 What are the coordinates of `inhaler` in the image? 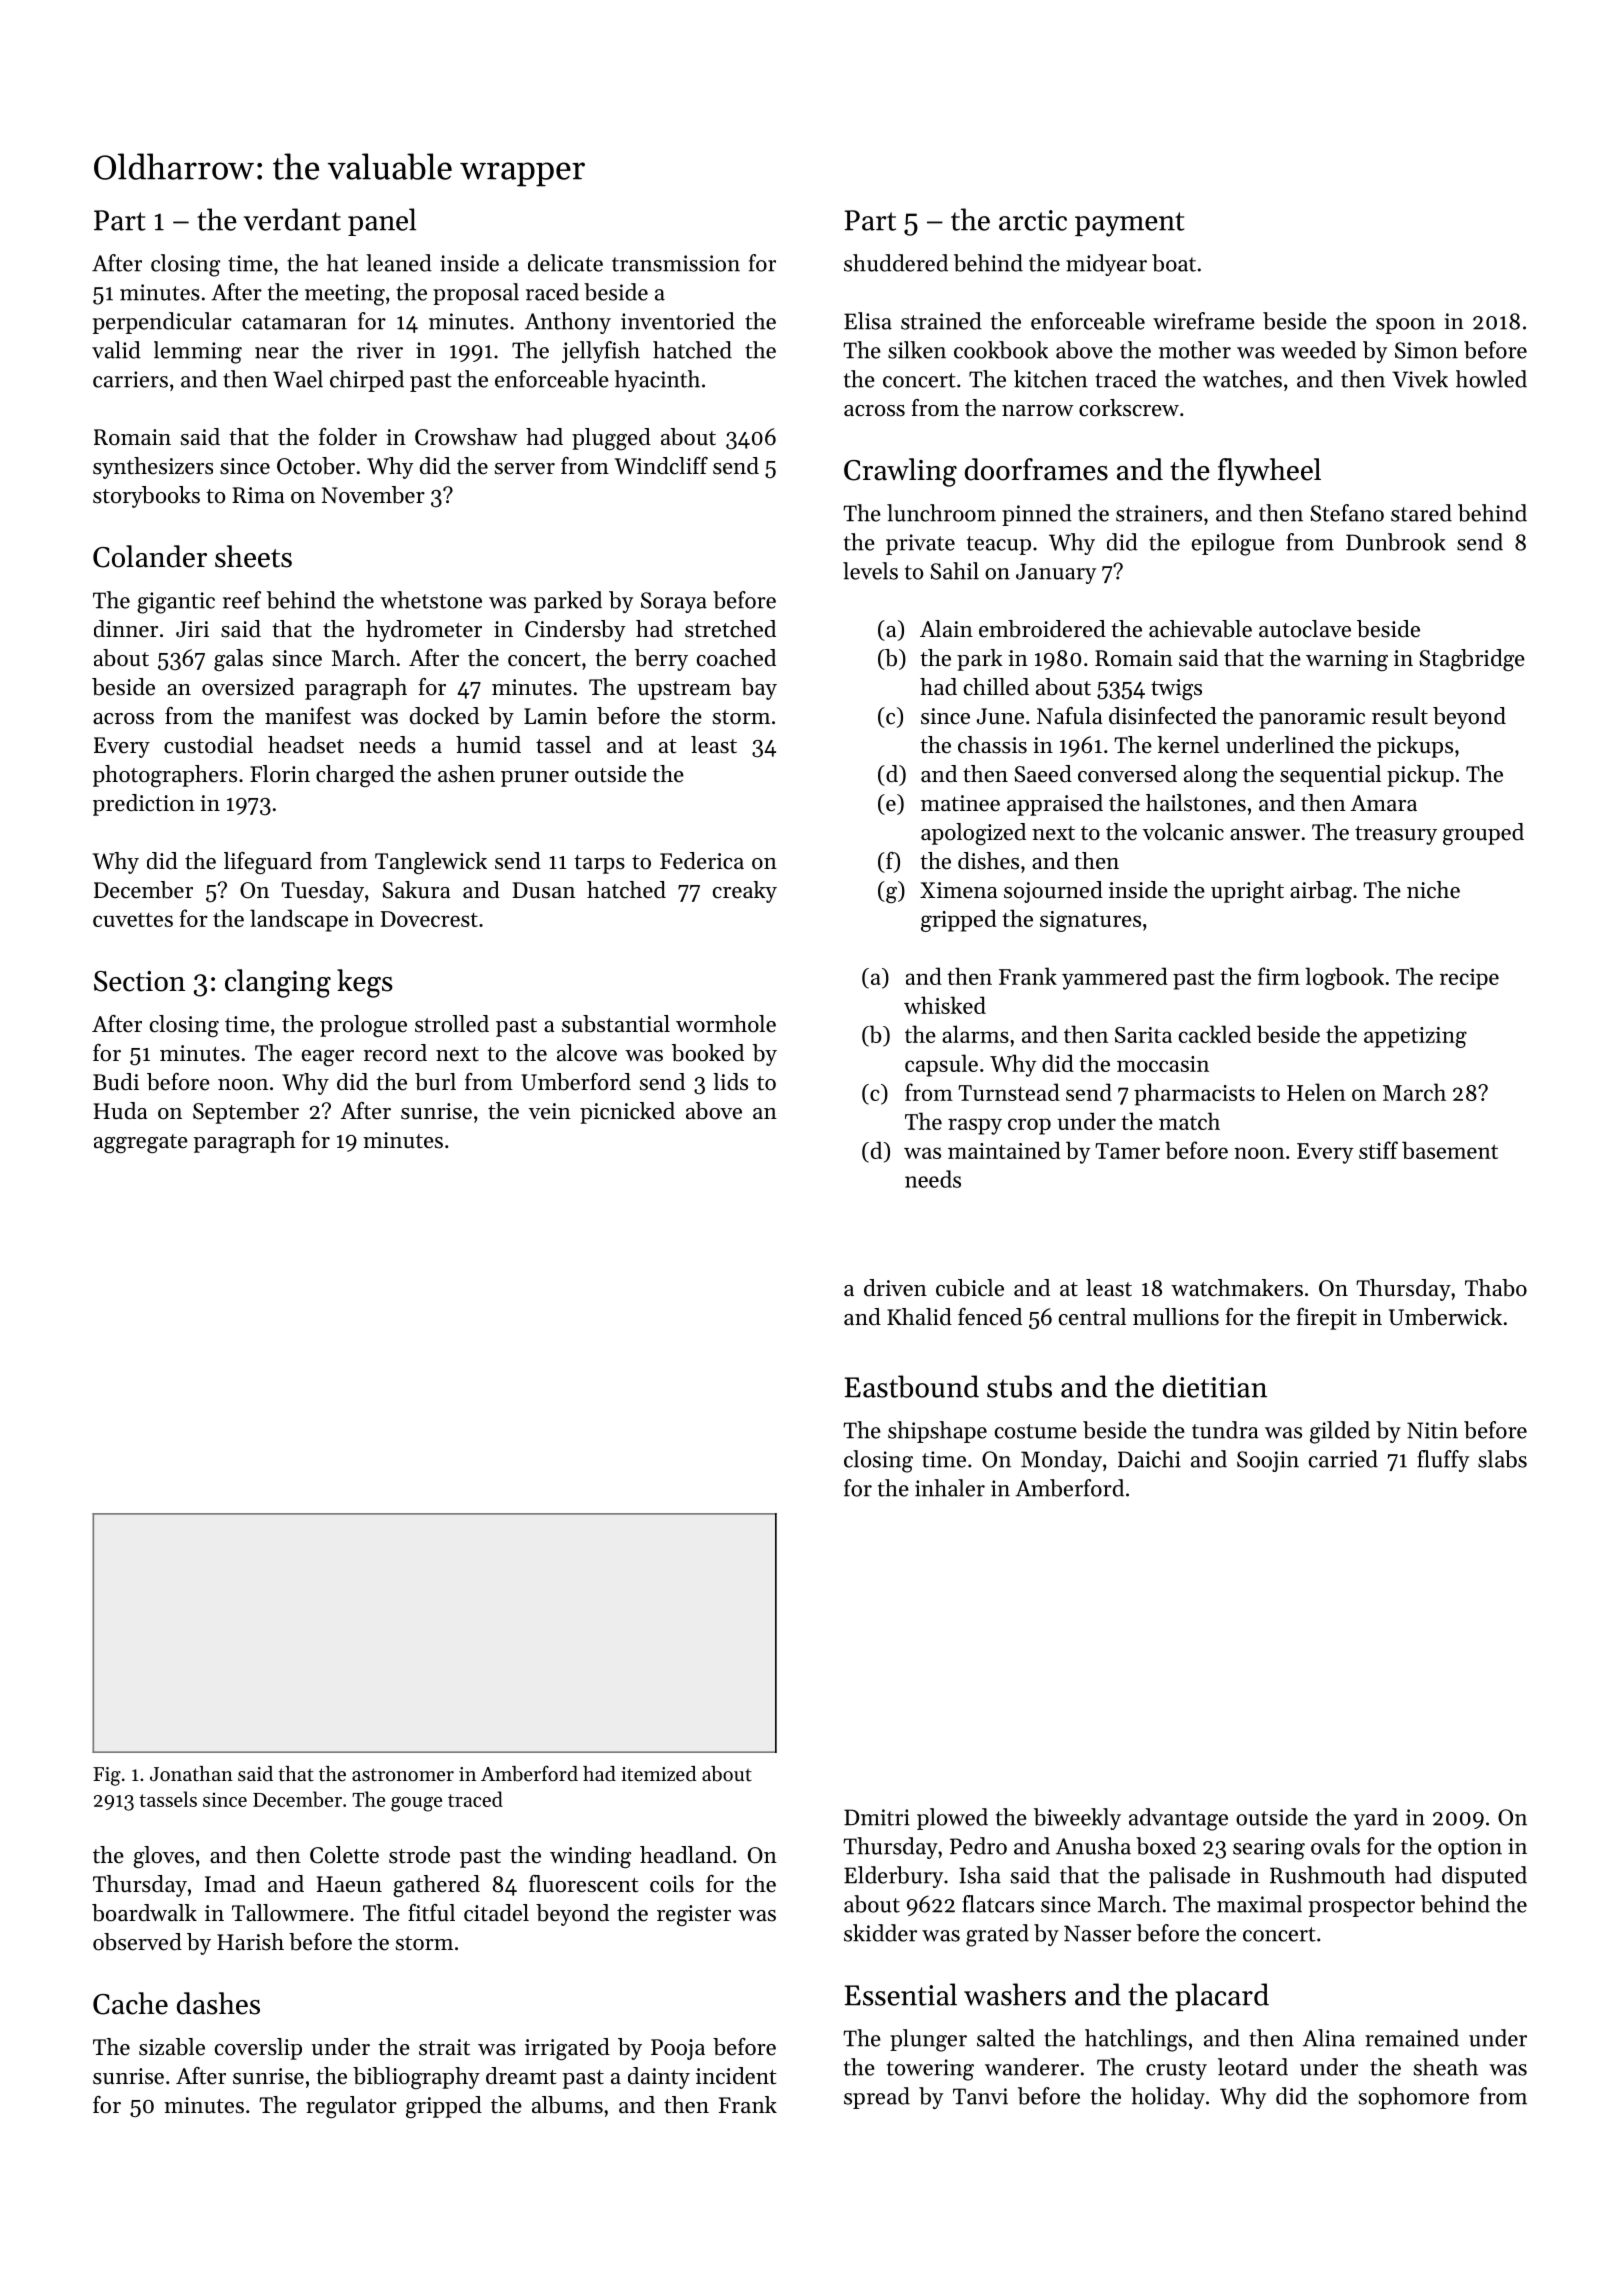 It's located at (950, 1488).
